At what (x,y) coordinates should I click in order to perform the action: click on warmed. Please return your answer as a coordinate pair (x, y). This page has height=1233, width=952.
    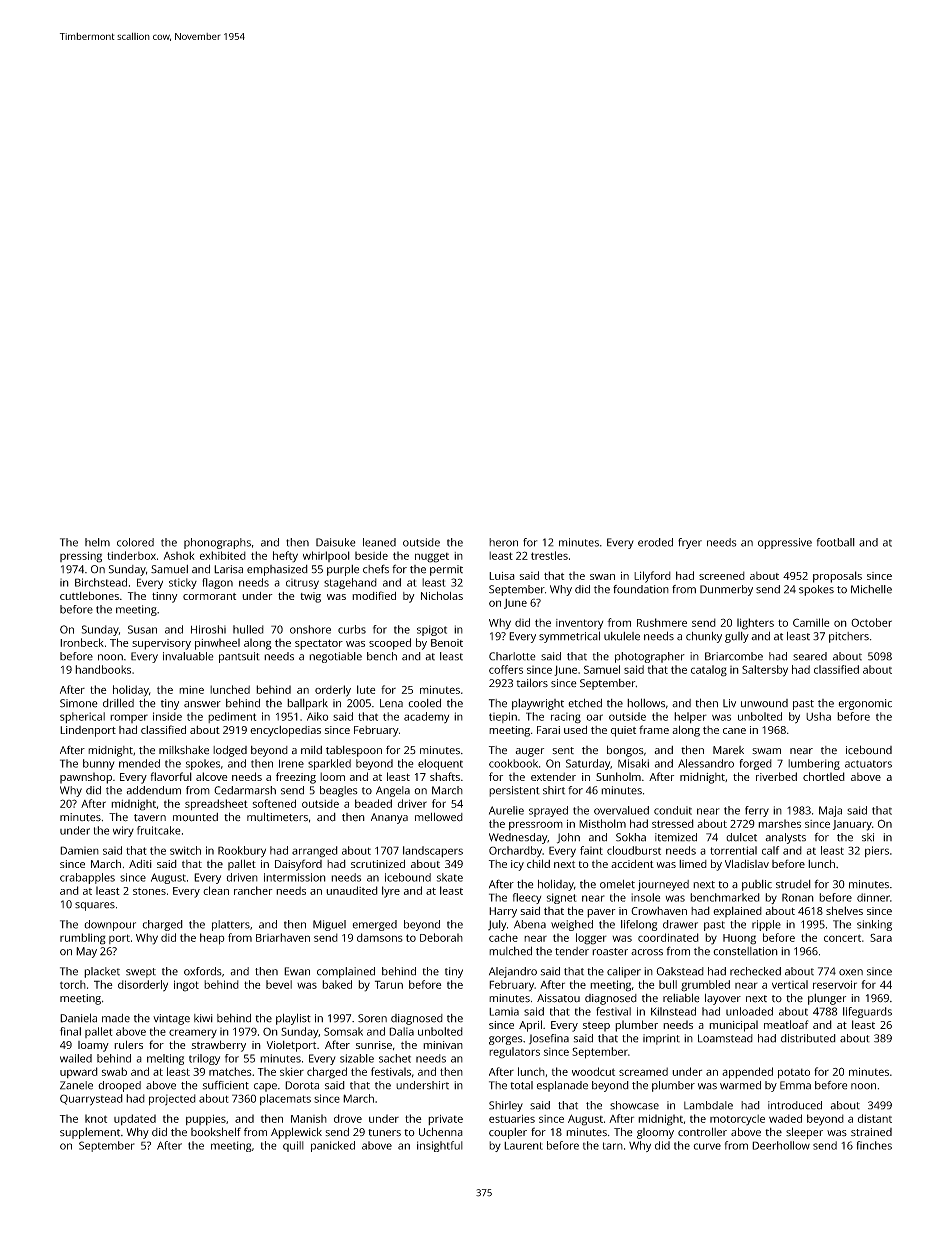
    Looking at the image, I should click on (740, 1085).
